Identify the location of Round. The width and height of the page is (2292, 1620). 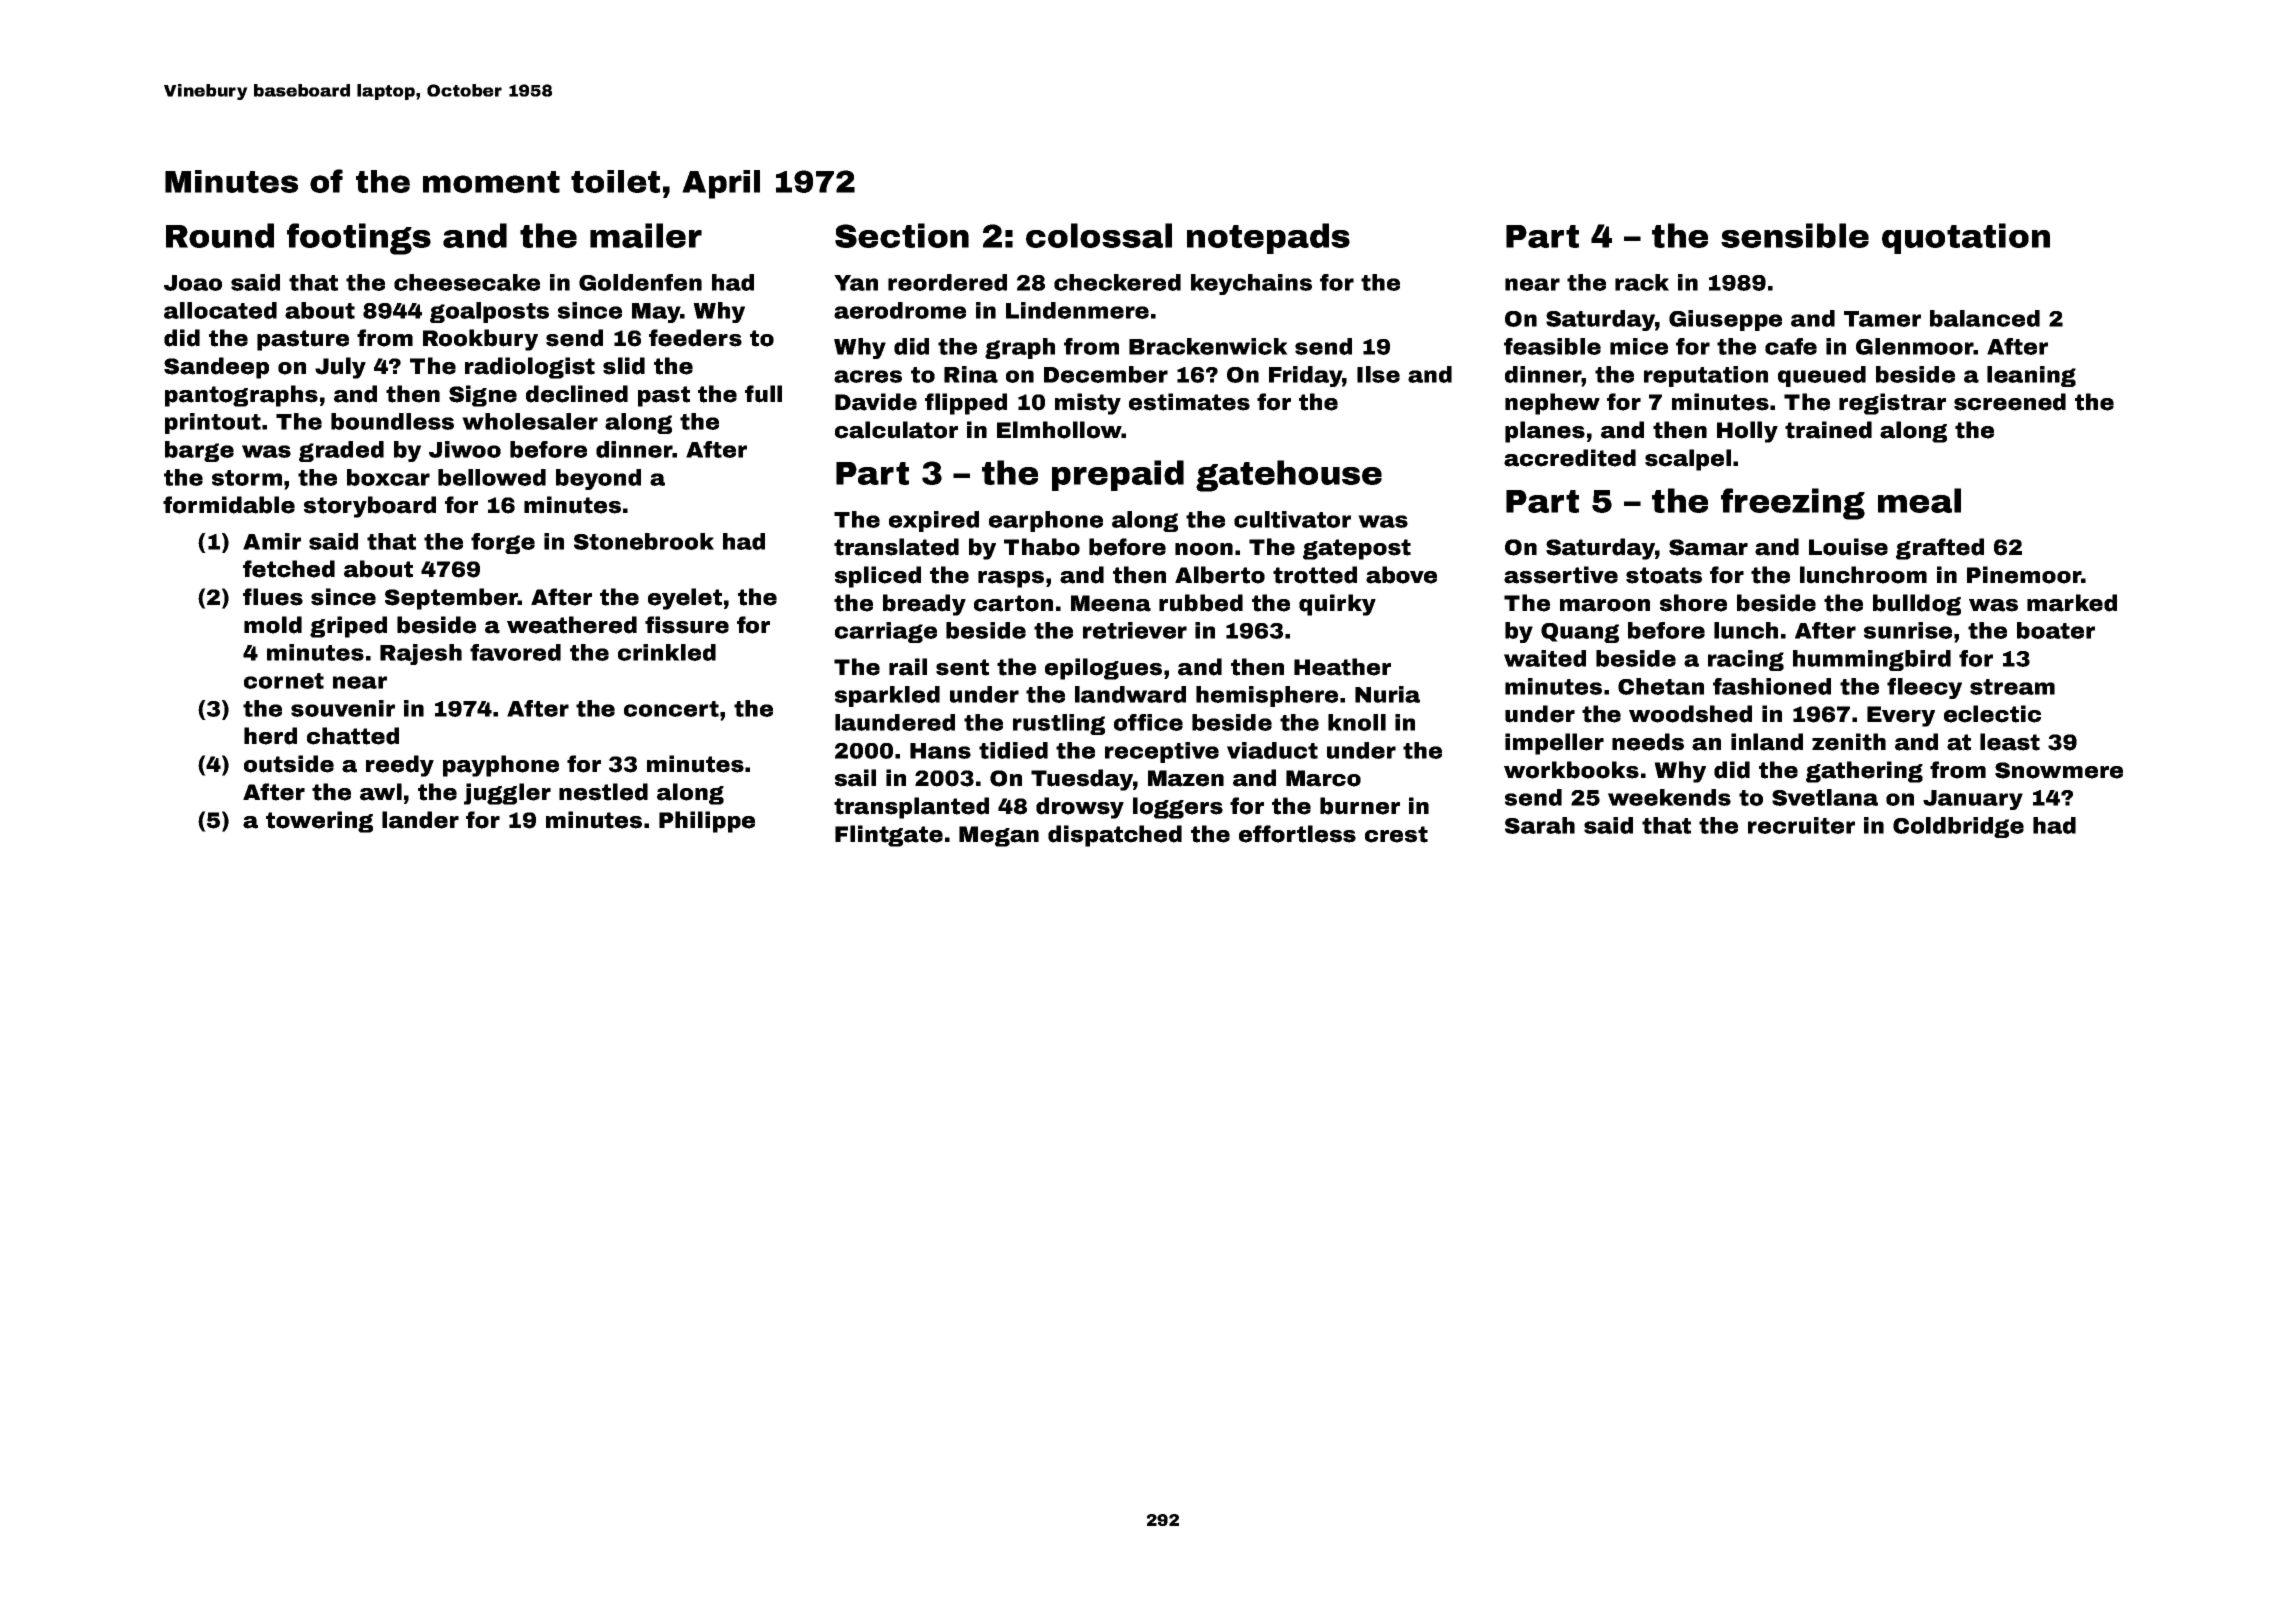
(220, 235).
